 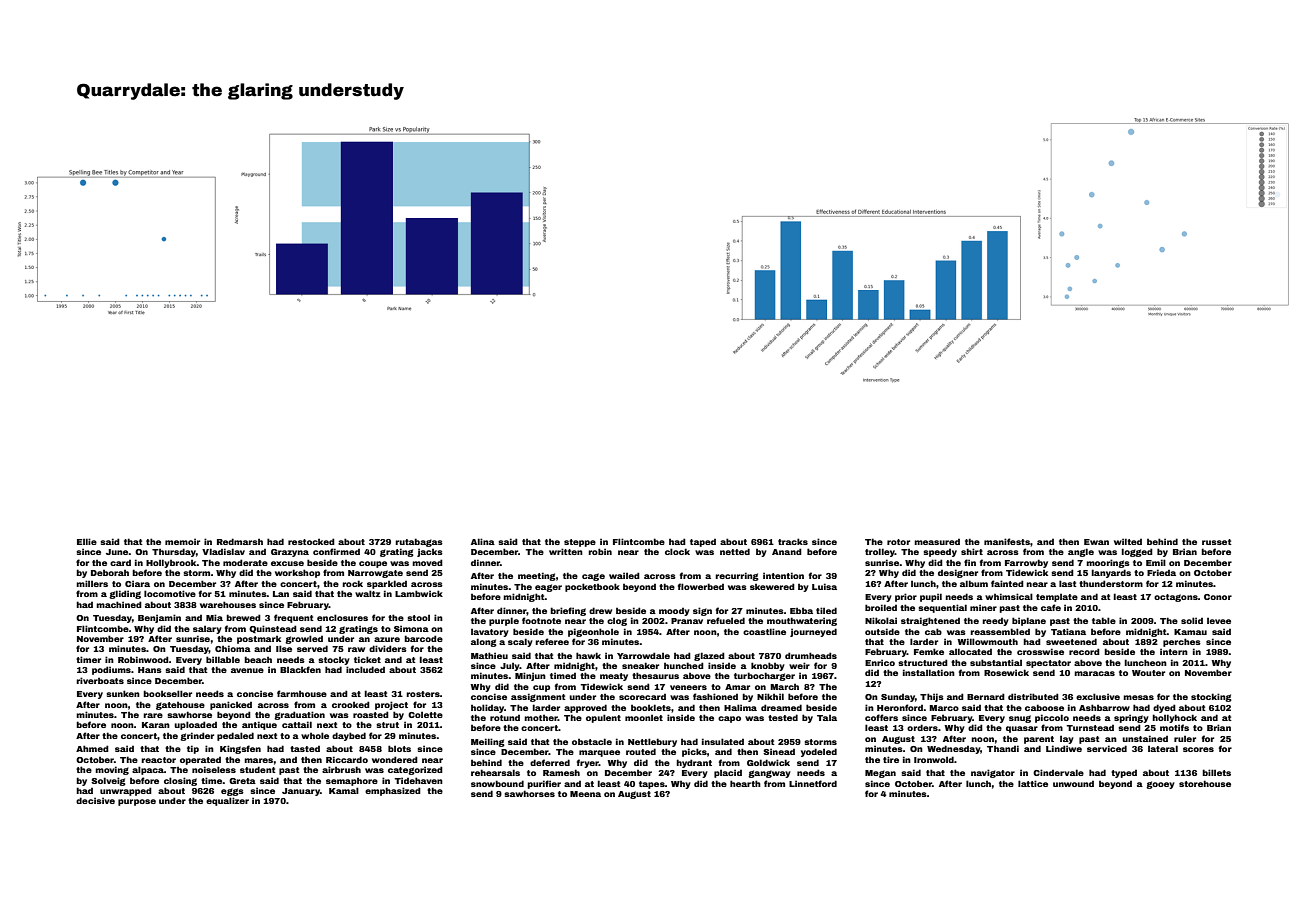 What do you see at coordinates (824, 586) in the document?
I see `Luisa` at bounding box center [824, 586].
